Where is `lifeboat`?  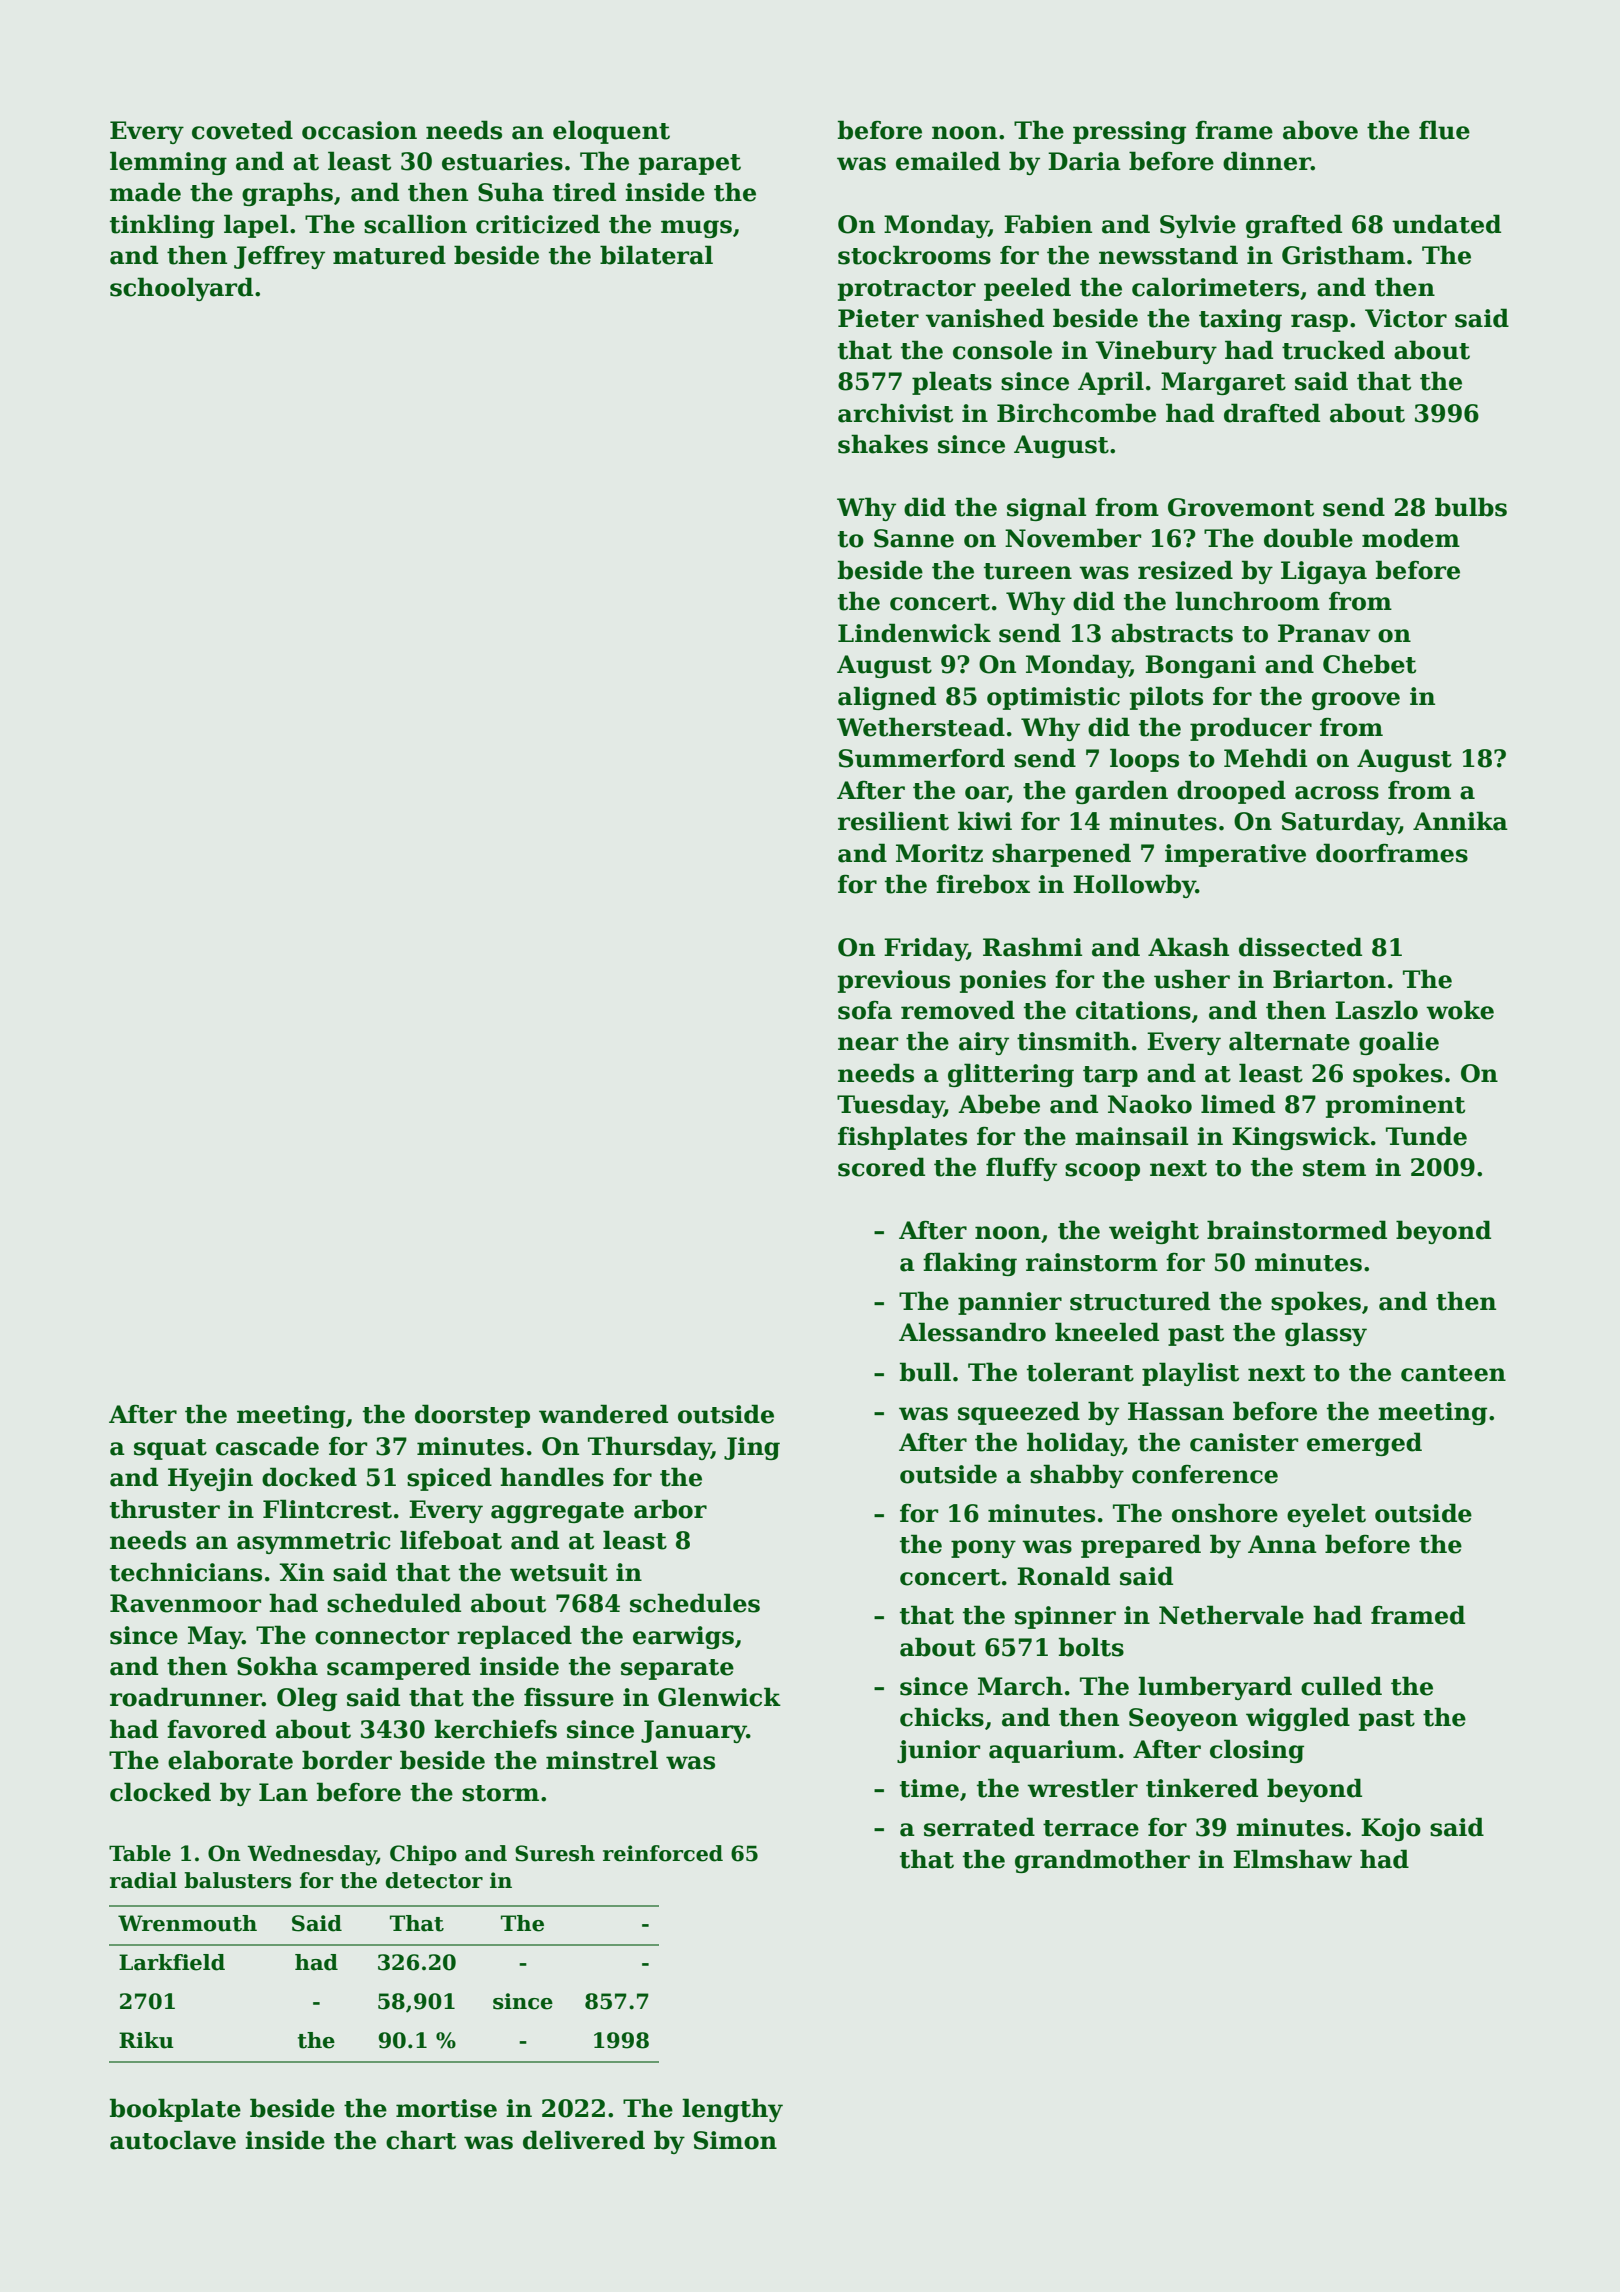
lifeboat is located at coordinates (451, 1540).
